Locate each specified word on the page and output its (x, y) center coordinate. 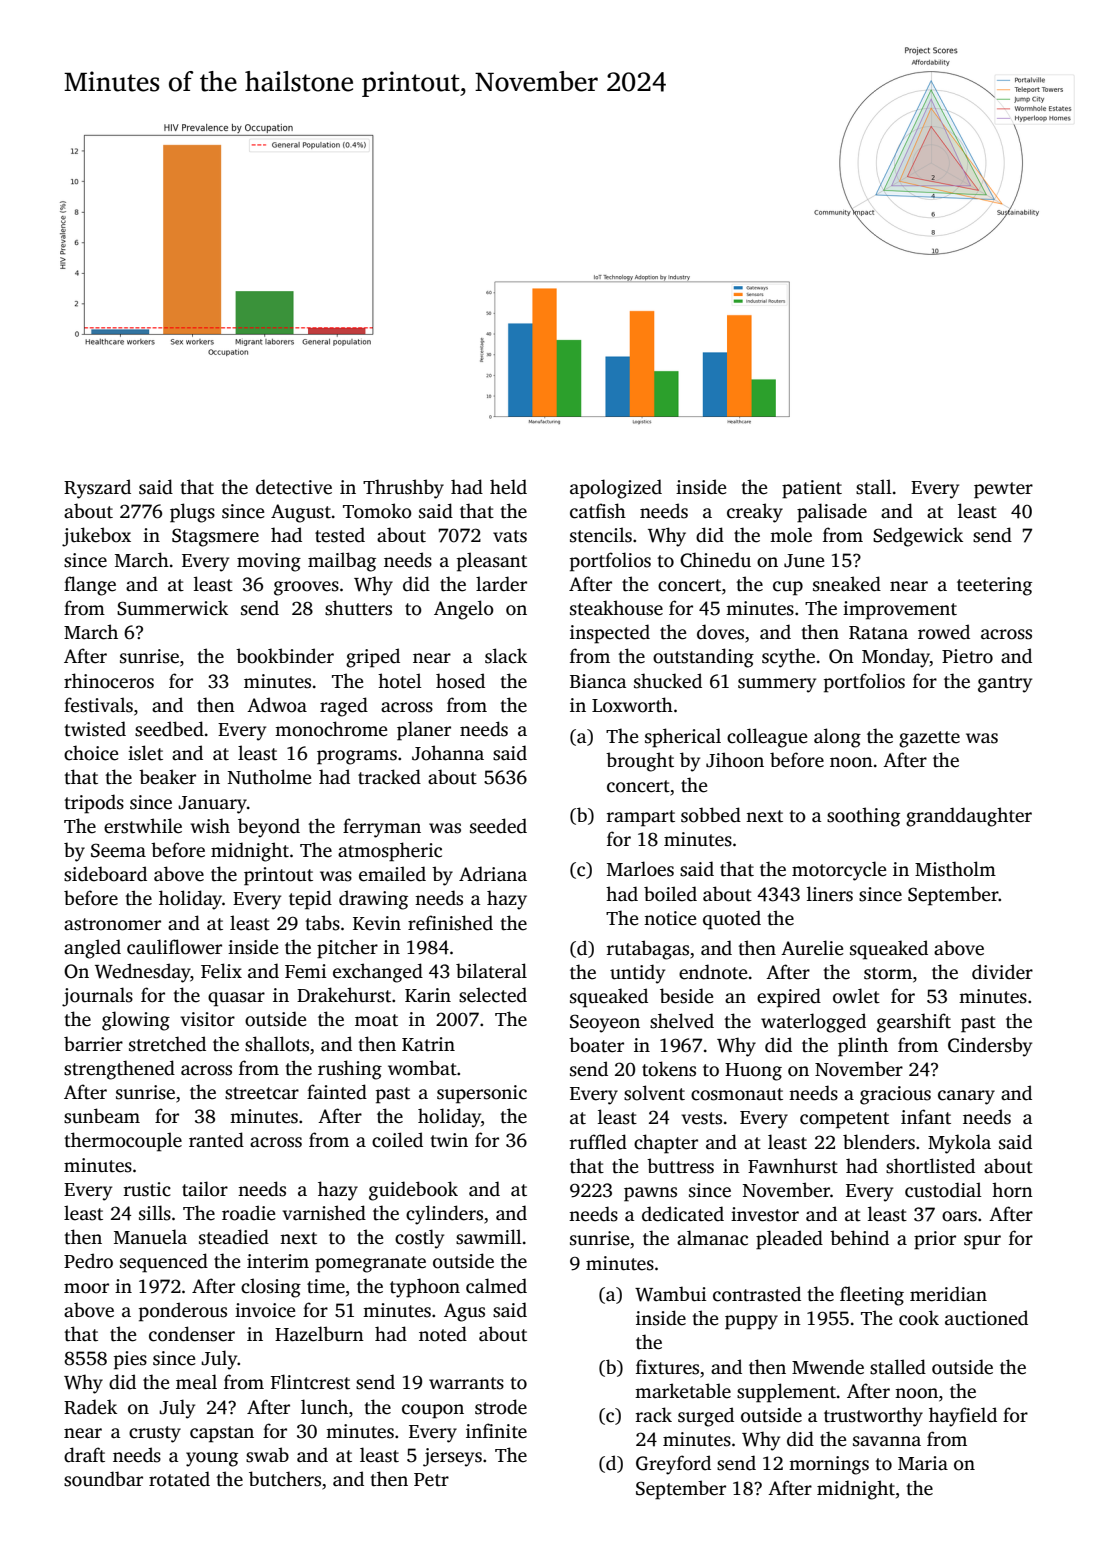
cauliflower (174, 947)
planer (424, 731)
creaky (755, 513)
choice (91, 753)
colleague (767, 738)
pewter (1003, 490)
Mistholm (955, 869)
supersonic (482, 1094)
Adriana (493, 874)
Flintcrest (310, 1382)
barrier (93, 1044)
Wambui (671, 1294)
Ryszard (97, 489)
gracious (895, 1095)
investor (765, 1214)
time (326, 1286)
